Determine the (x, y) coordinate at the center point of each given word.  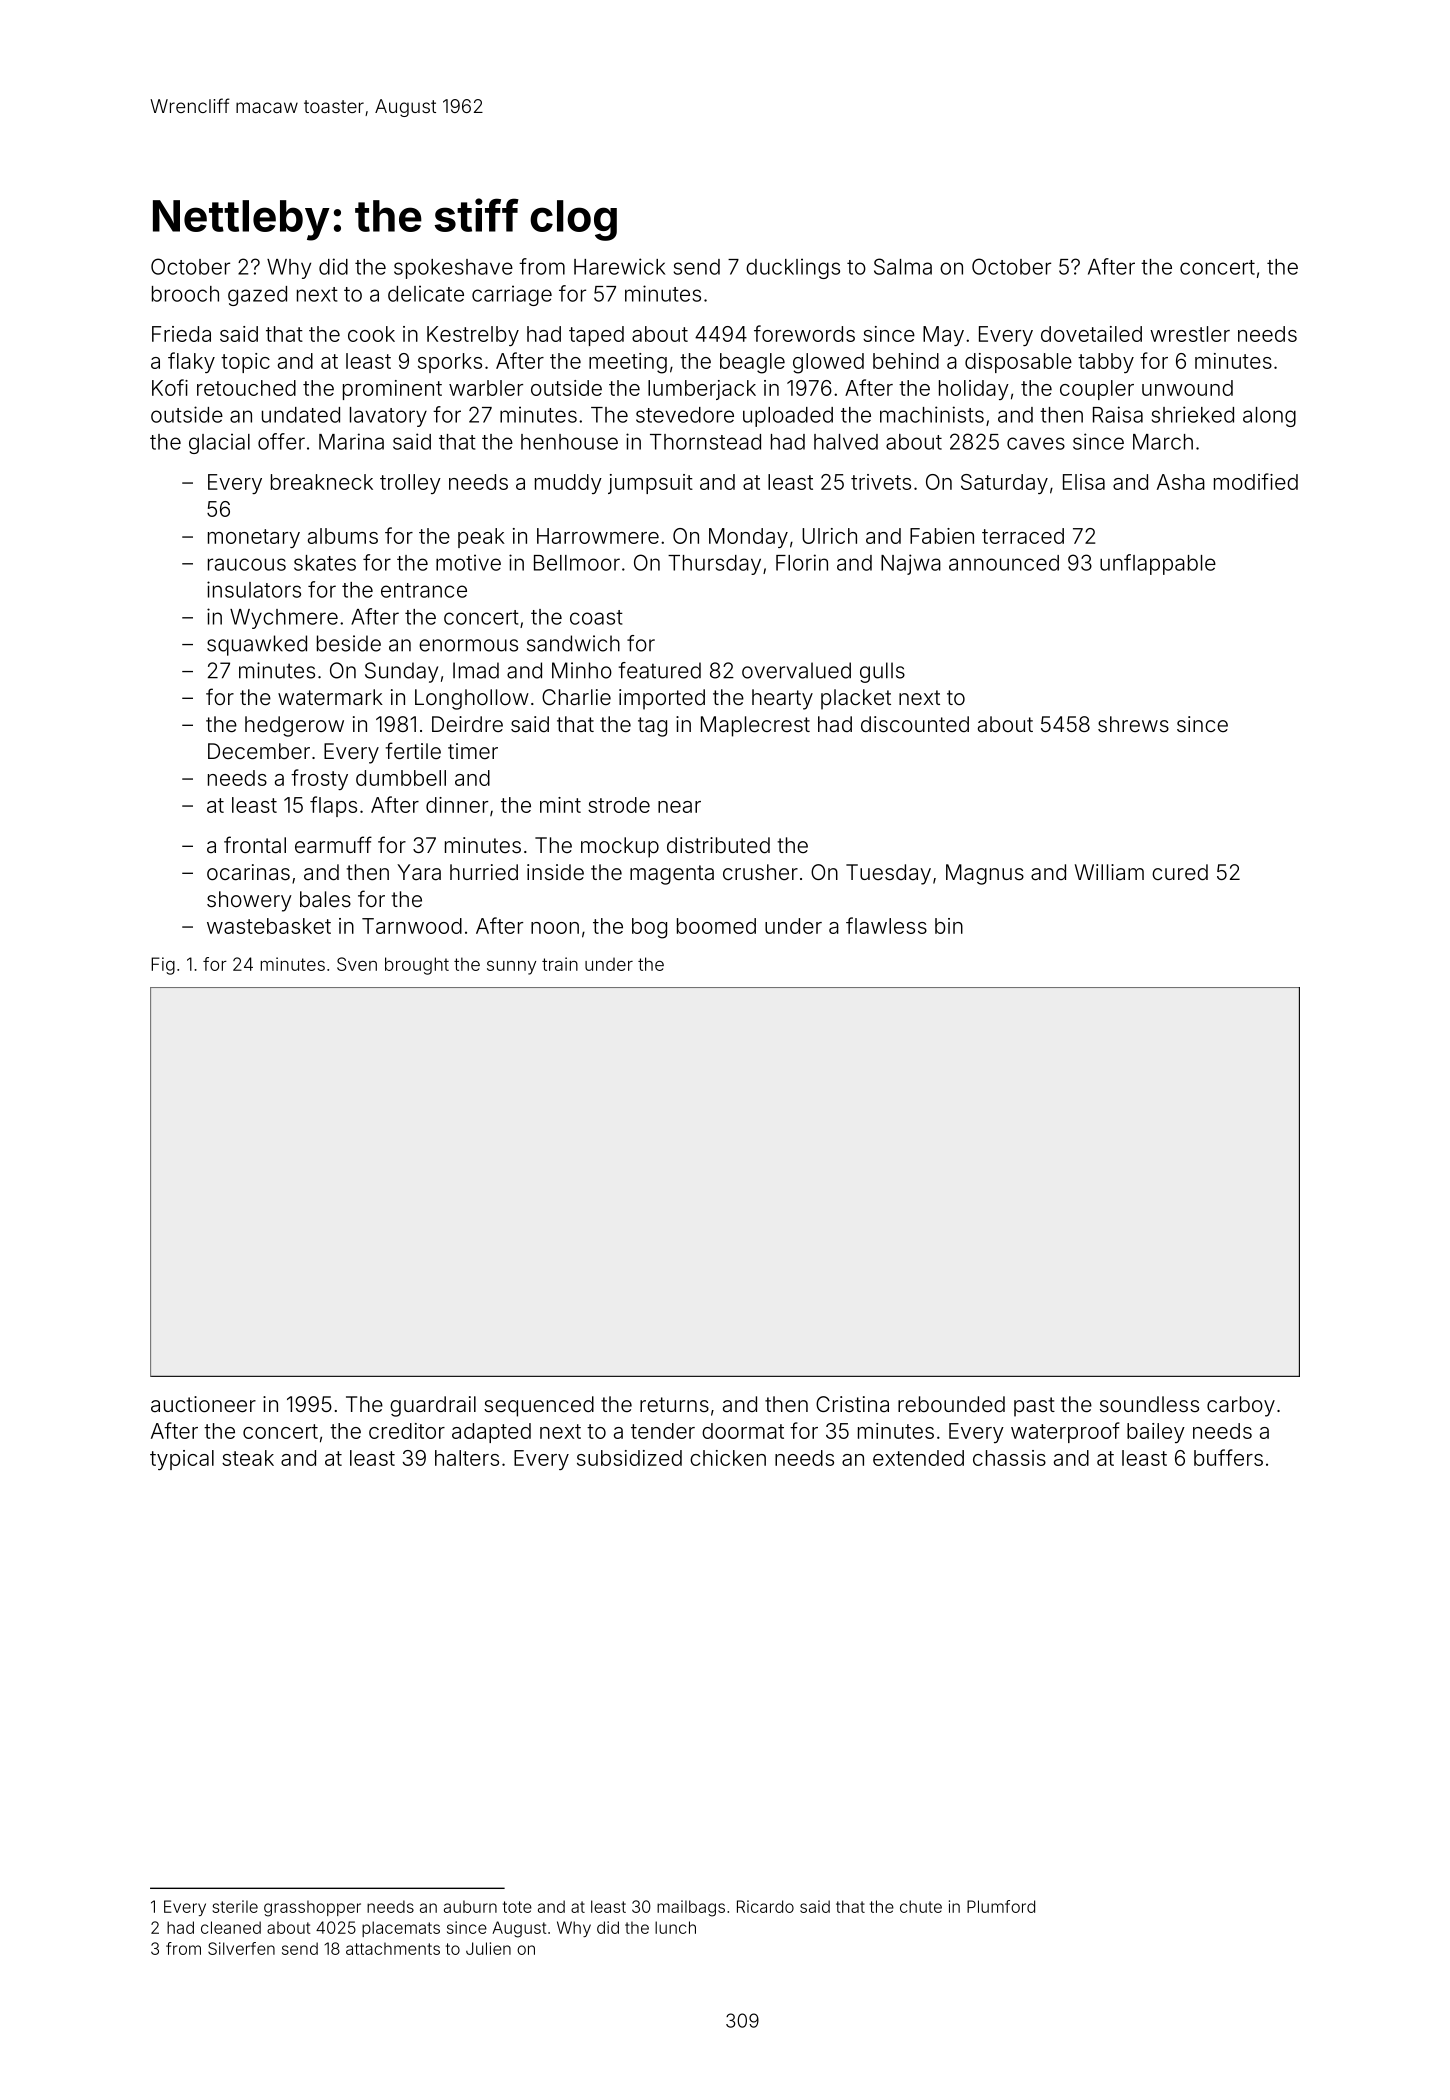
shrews (1133, 724)
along (1269, 417)
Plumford (1001, 1906)
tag (652, 727)
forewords (804, 333)
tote (517, 1907)
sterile (235, 1906)
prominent (392, 390)
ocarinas (248, 872)
